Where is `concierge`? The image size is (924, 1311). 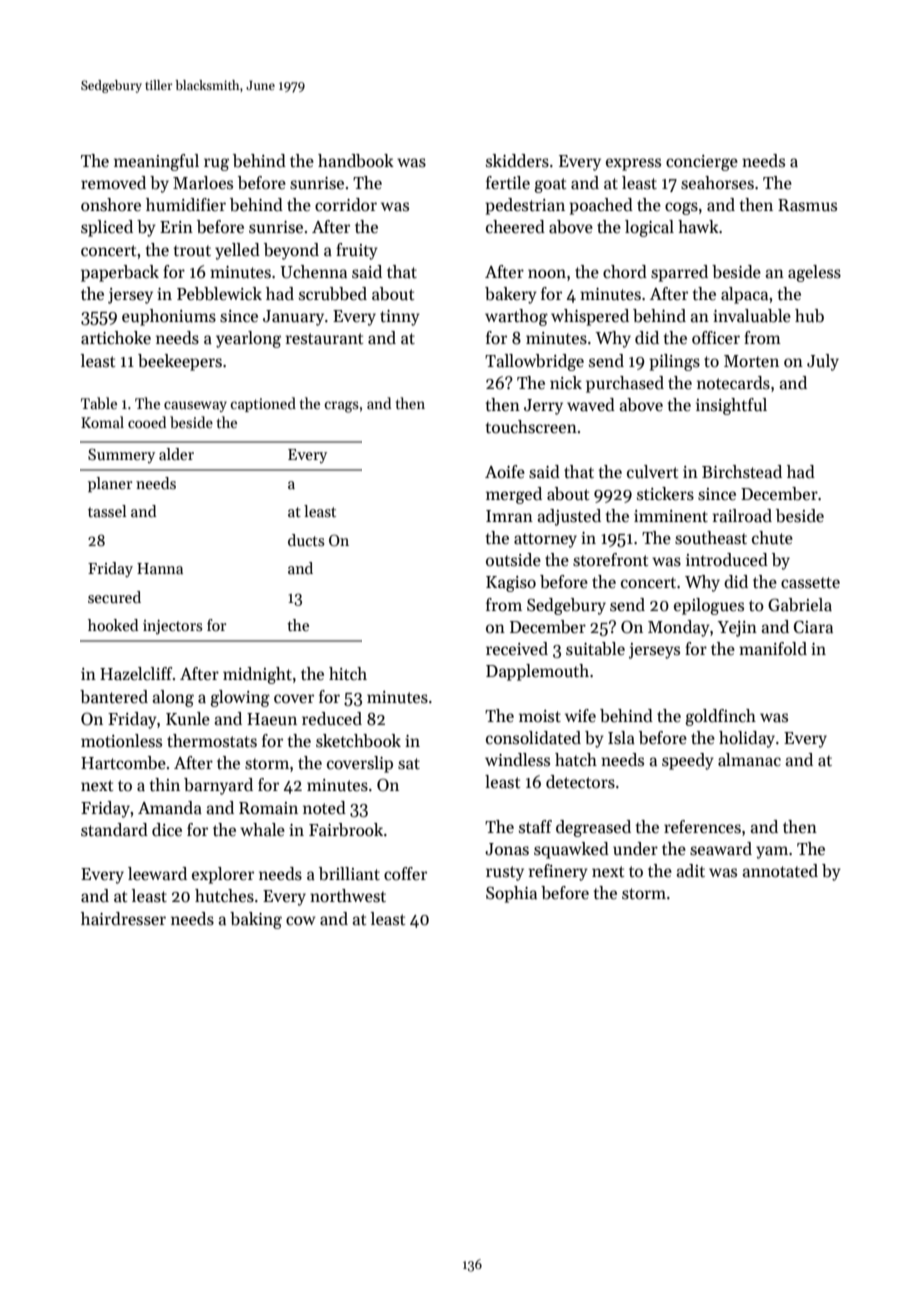 concierge is located at coordinates (702, 163).
